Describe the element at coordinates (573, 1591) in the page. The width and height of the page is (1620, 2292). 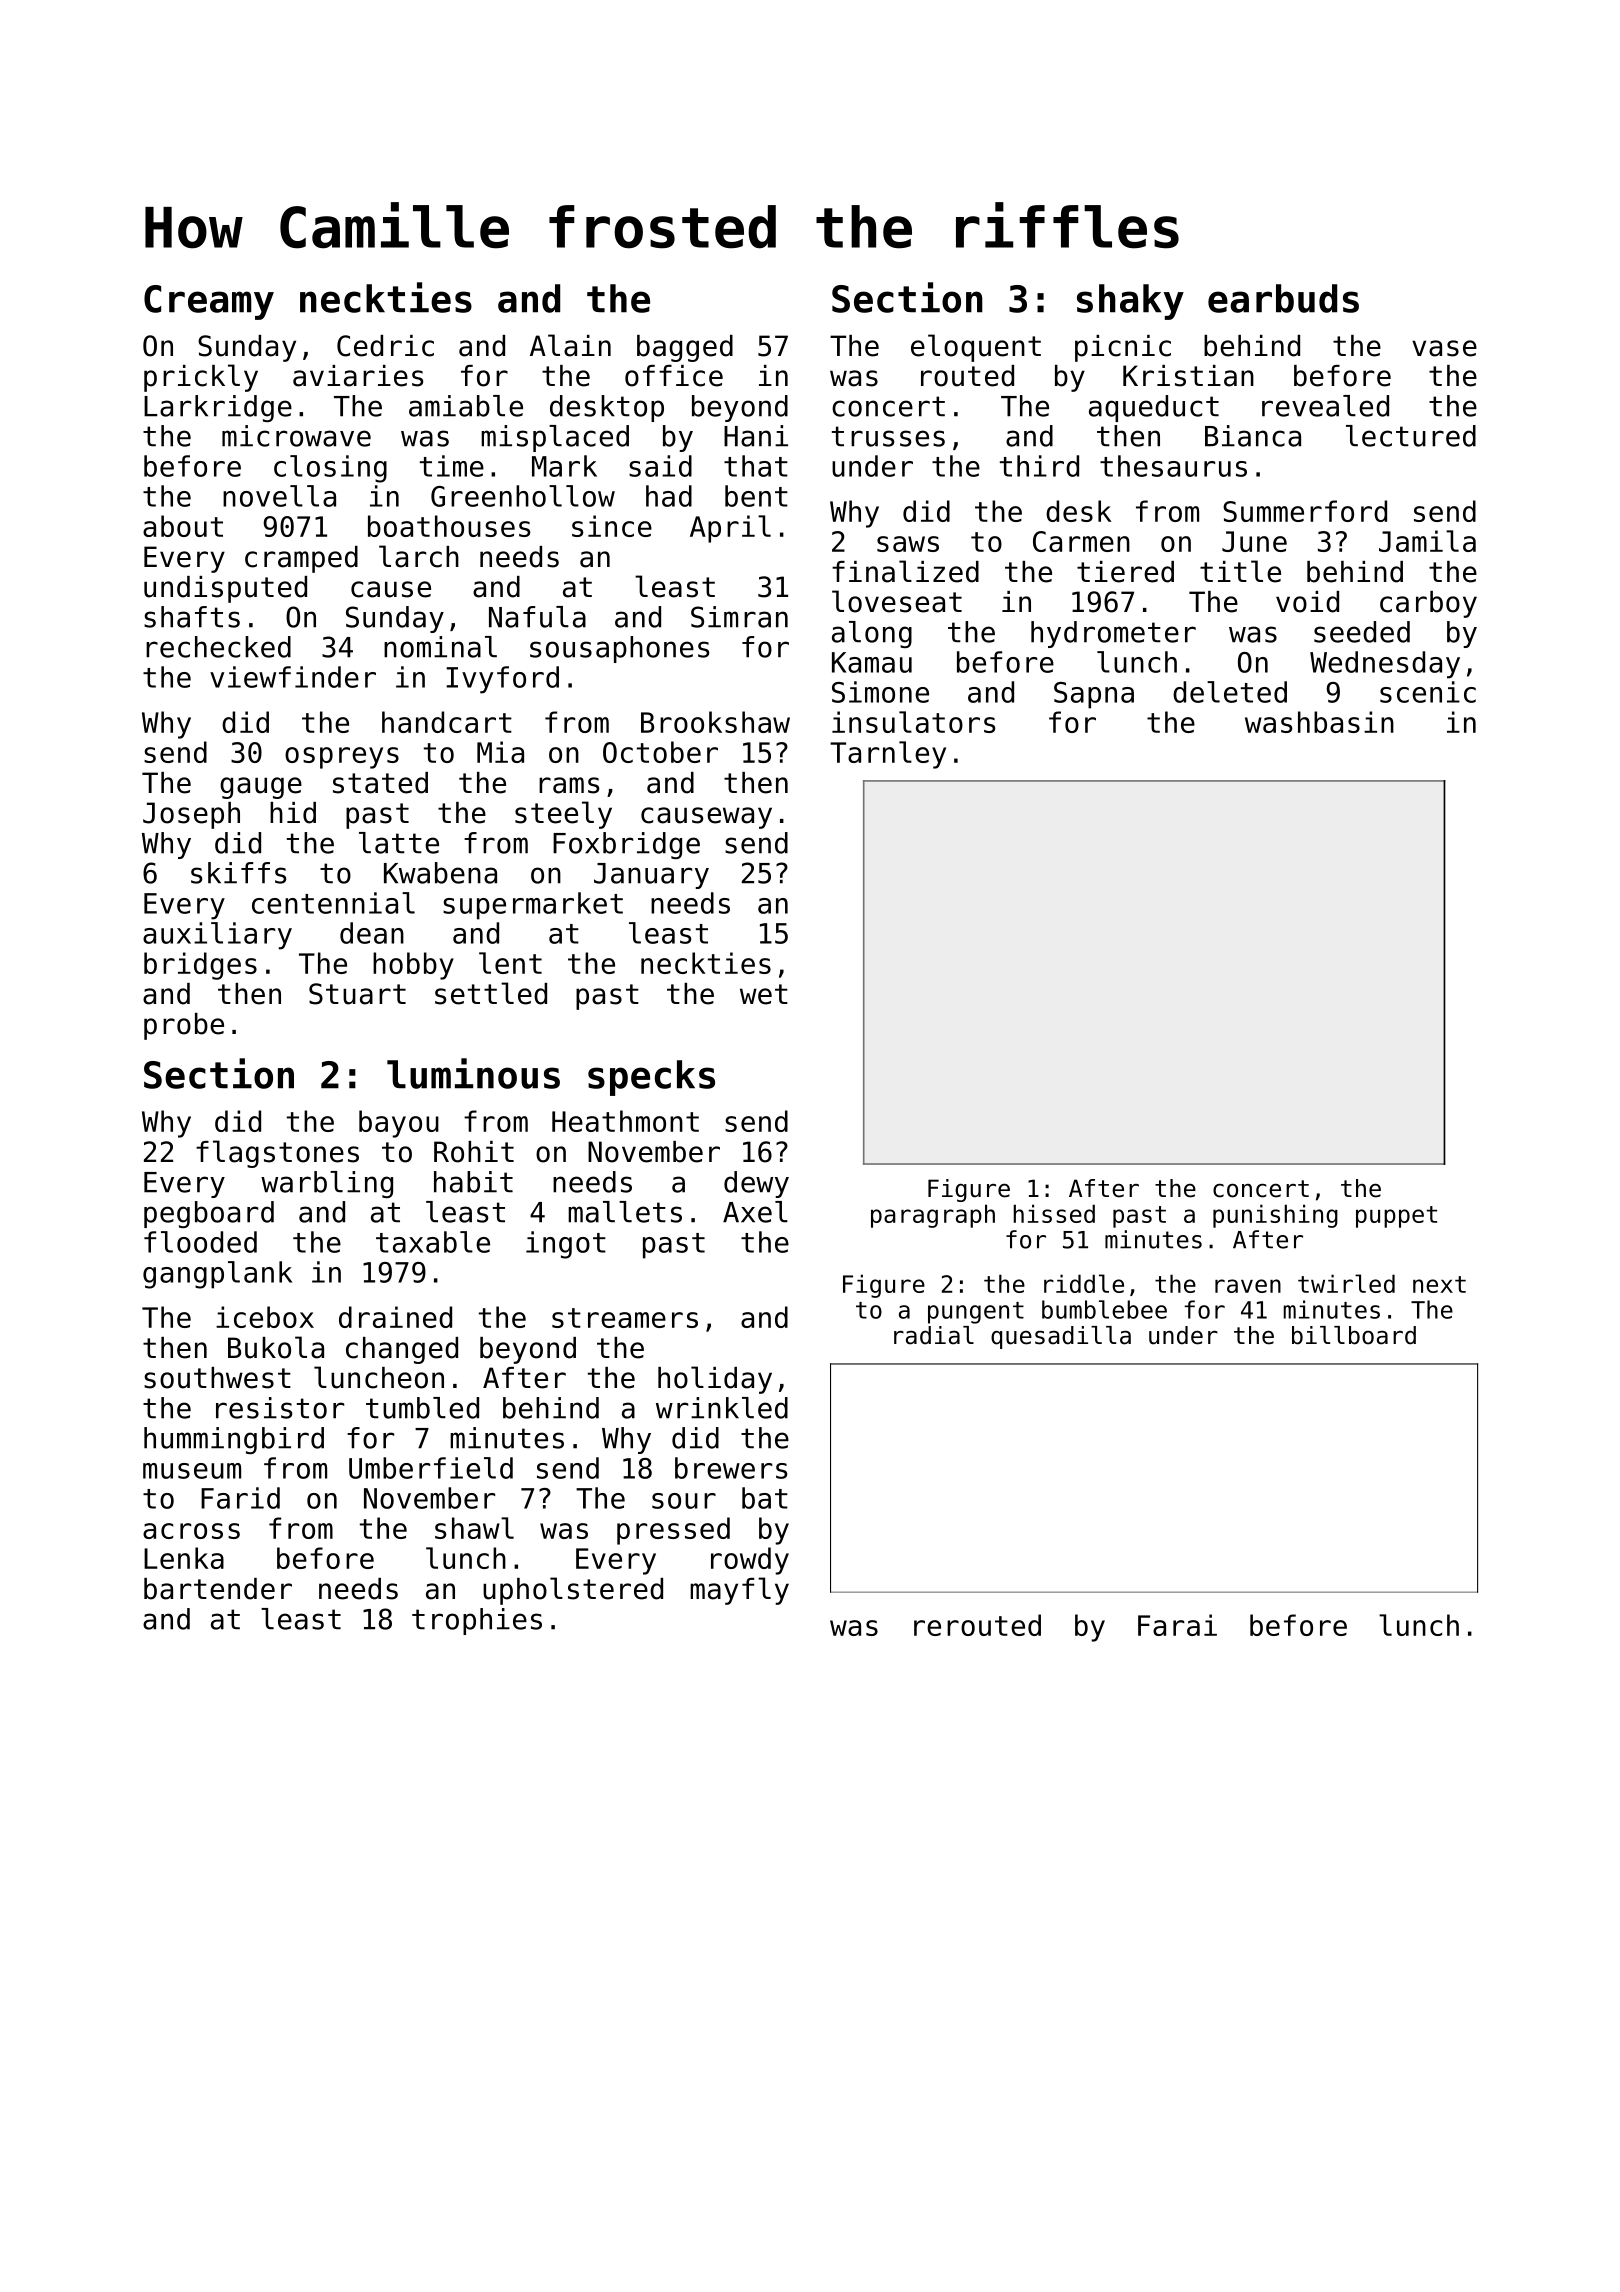
I see `upholstered` at that location.
